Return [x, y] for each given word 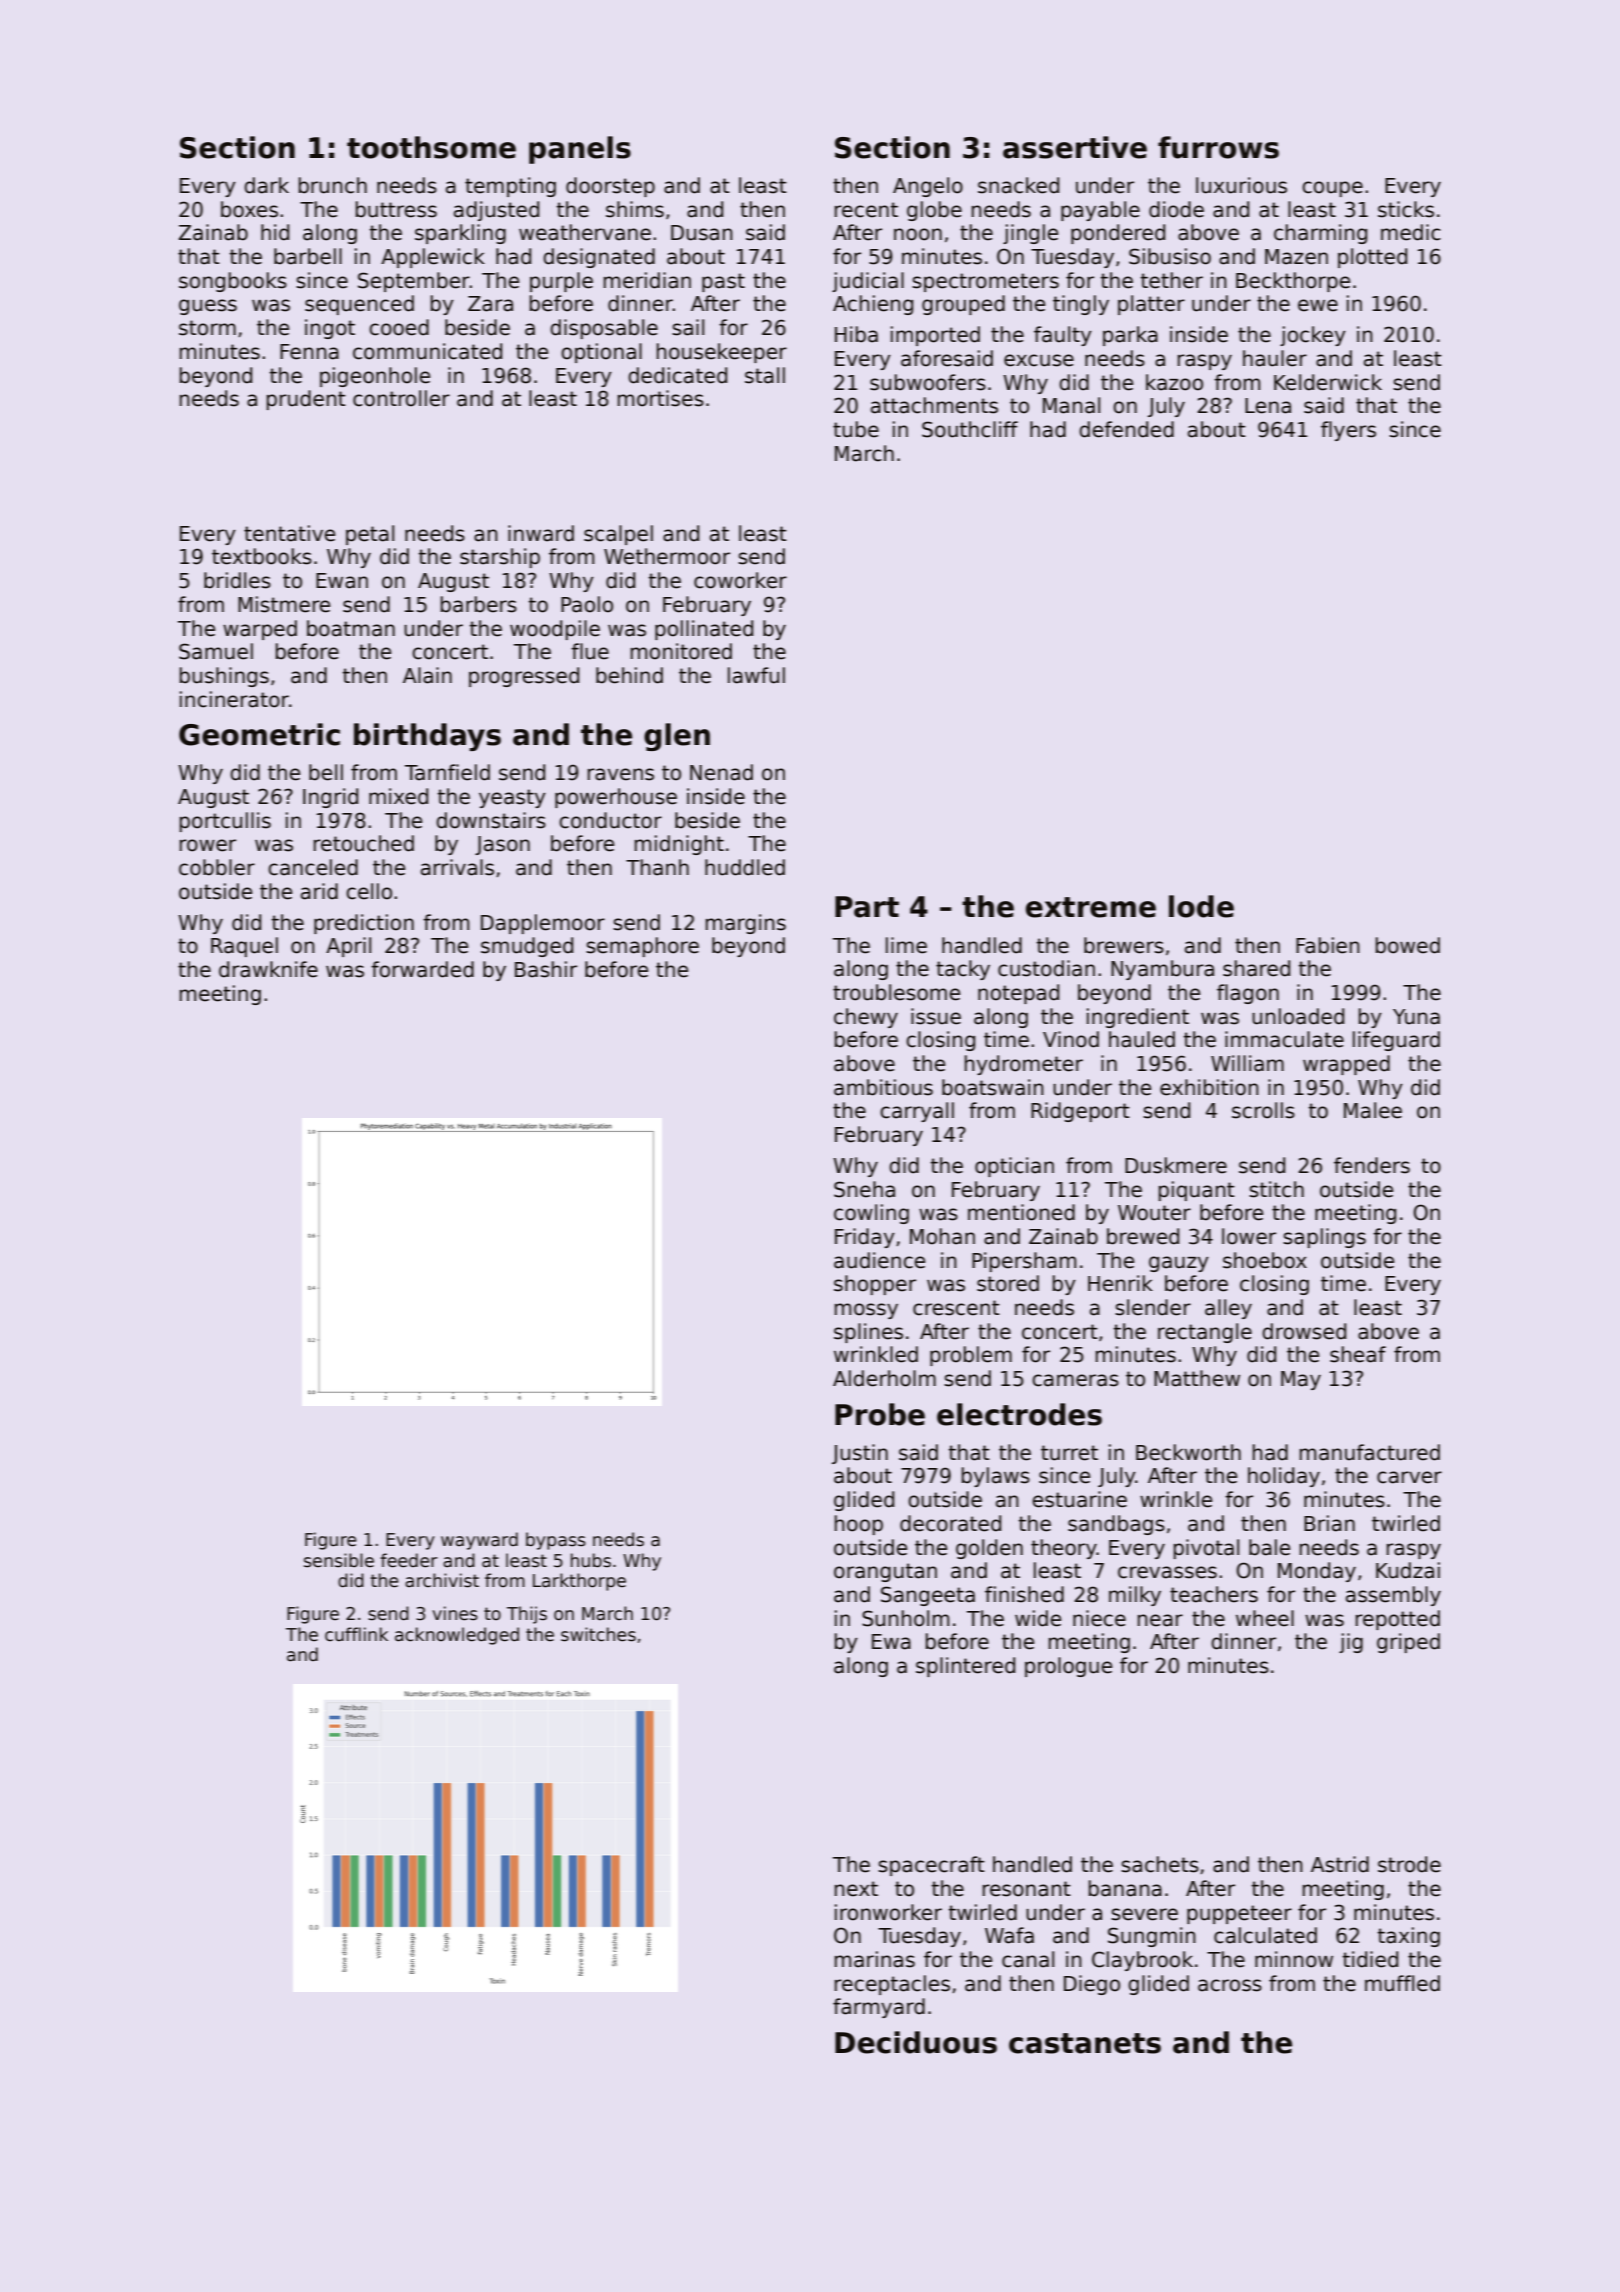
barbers [479, 604]
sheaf [1358, 1354]
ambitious [883, 1087]
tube [856, 429]
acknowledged [457, 1636]
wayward [479, 1541]
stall [765, 375]
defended [1126, 429]
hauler [1275, 358]
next [856, 1889]
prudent [306, 400]
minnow [1294, 1959]
